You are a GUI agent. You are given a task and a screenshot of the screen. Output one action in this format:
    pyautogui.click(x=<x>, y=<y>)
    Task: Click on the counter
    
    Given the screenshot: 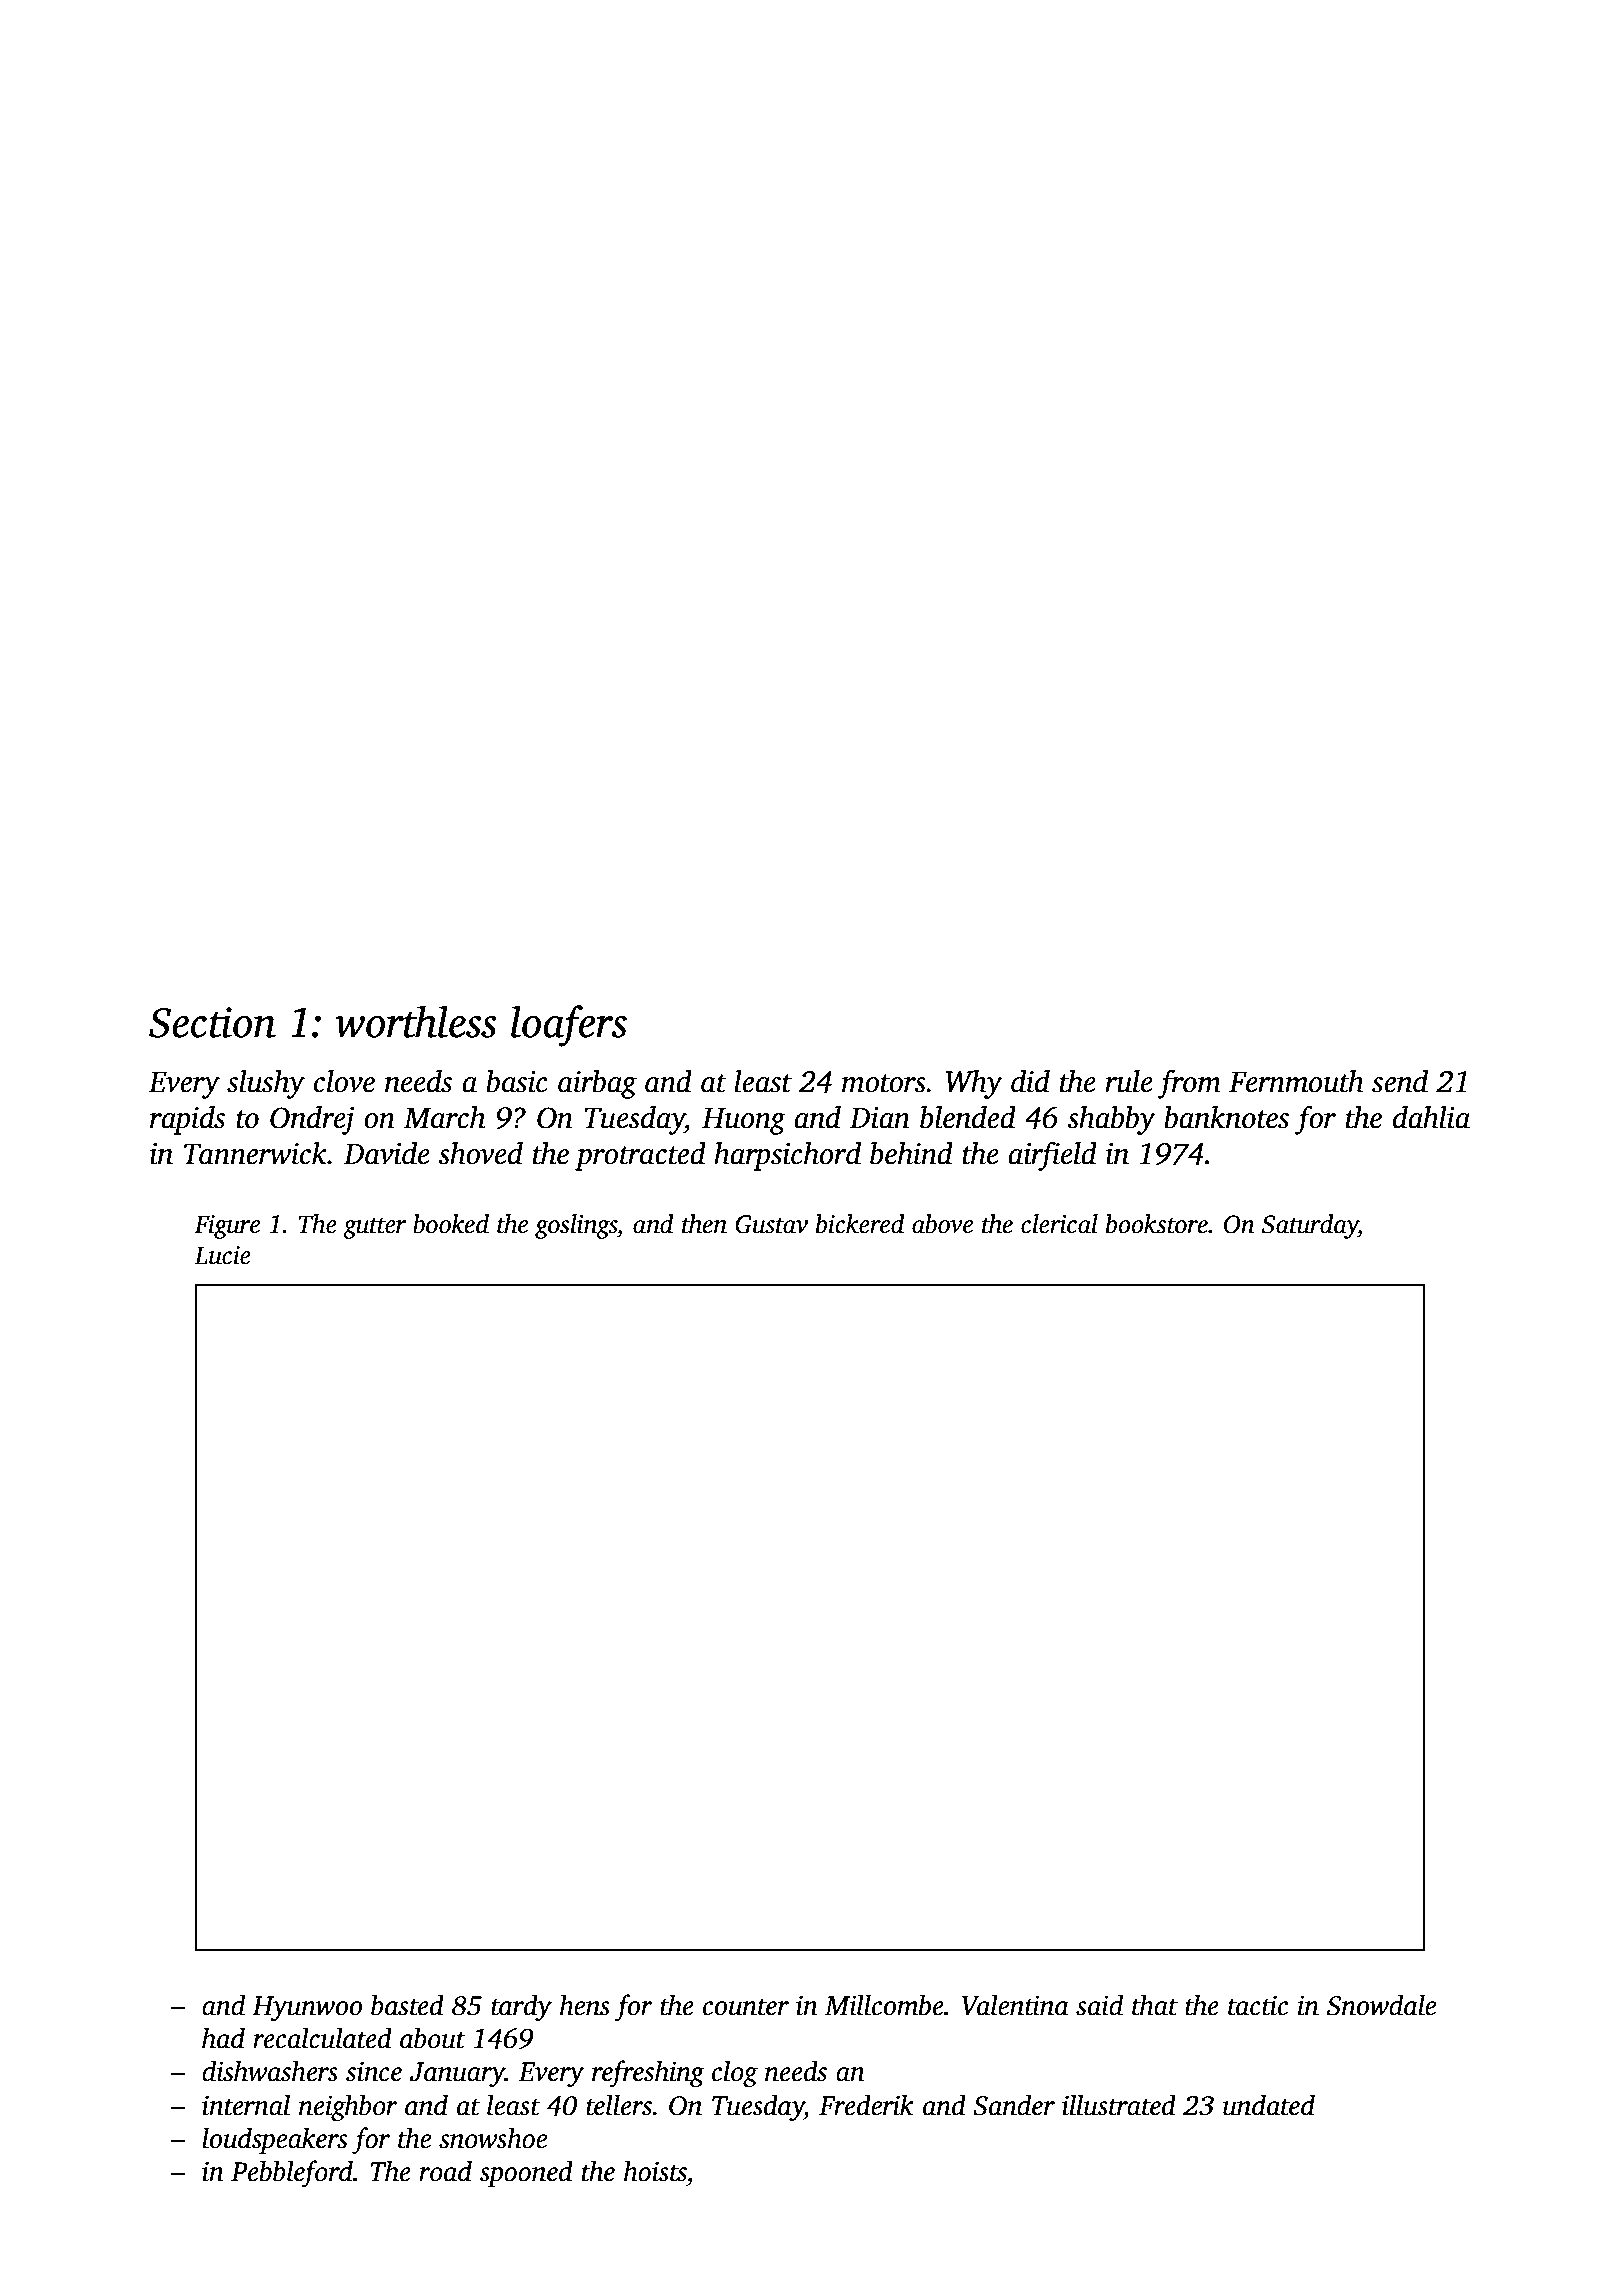 What is the action you would take?
    pyautogui.click(x=746, y=2007)
